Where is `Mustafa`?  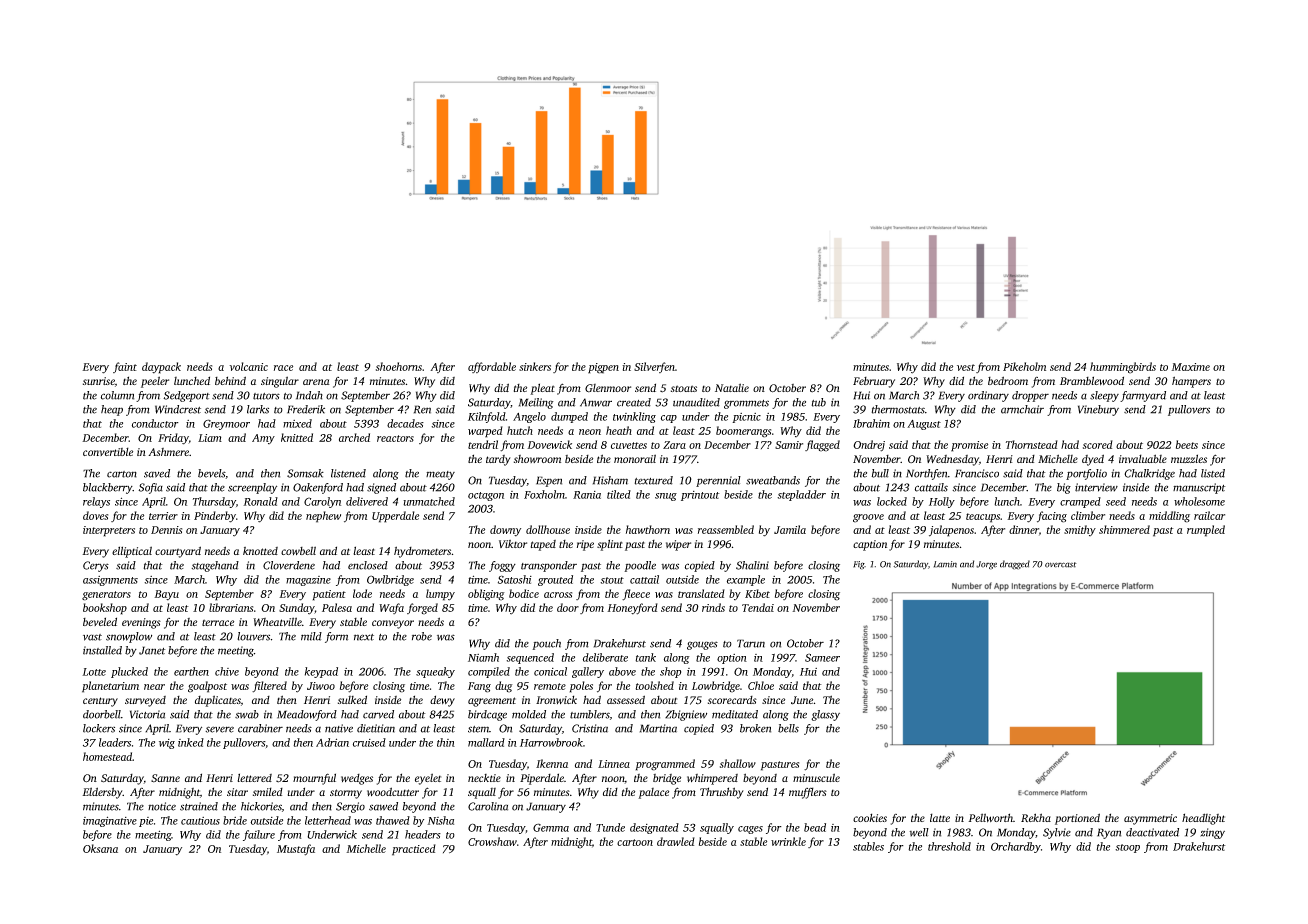 Mustafa is located at coordinates (296, 850).
